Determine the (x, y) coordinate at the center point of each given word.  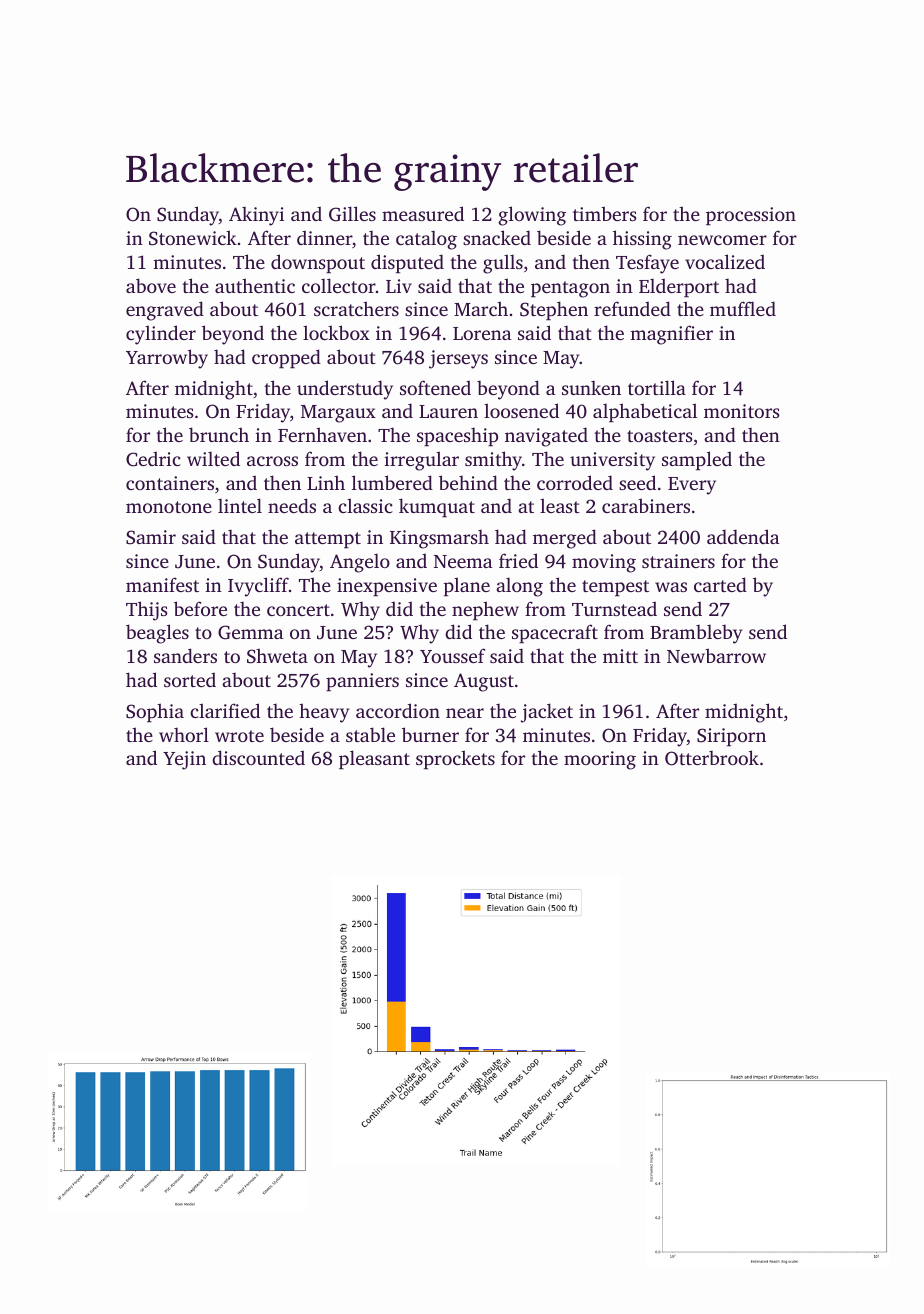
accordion (398, 710)
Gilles (352, 214)
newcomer (722, 240)
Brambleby (696, 634)
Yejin (184, 760)
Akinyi (256, 216)
